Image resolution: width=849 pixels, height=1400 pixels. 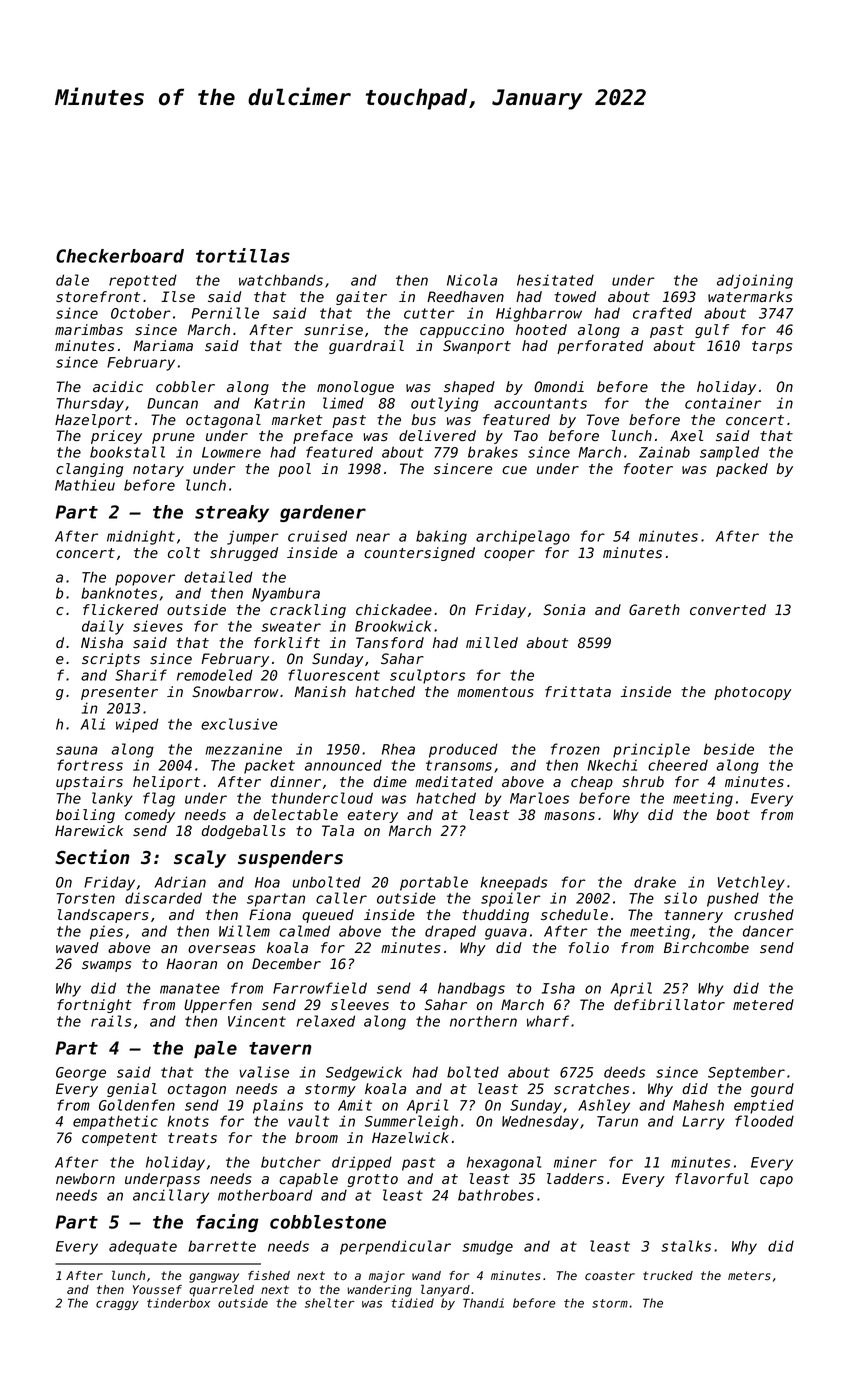 What do you see at coordinates (723, 403) in the screenshot?
I see `container` at bounding box center [723, 403].
